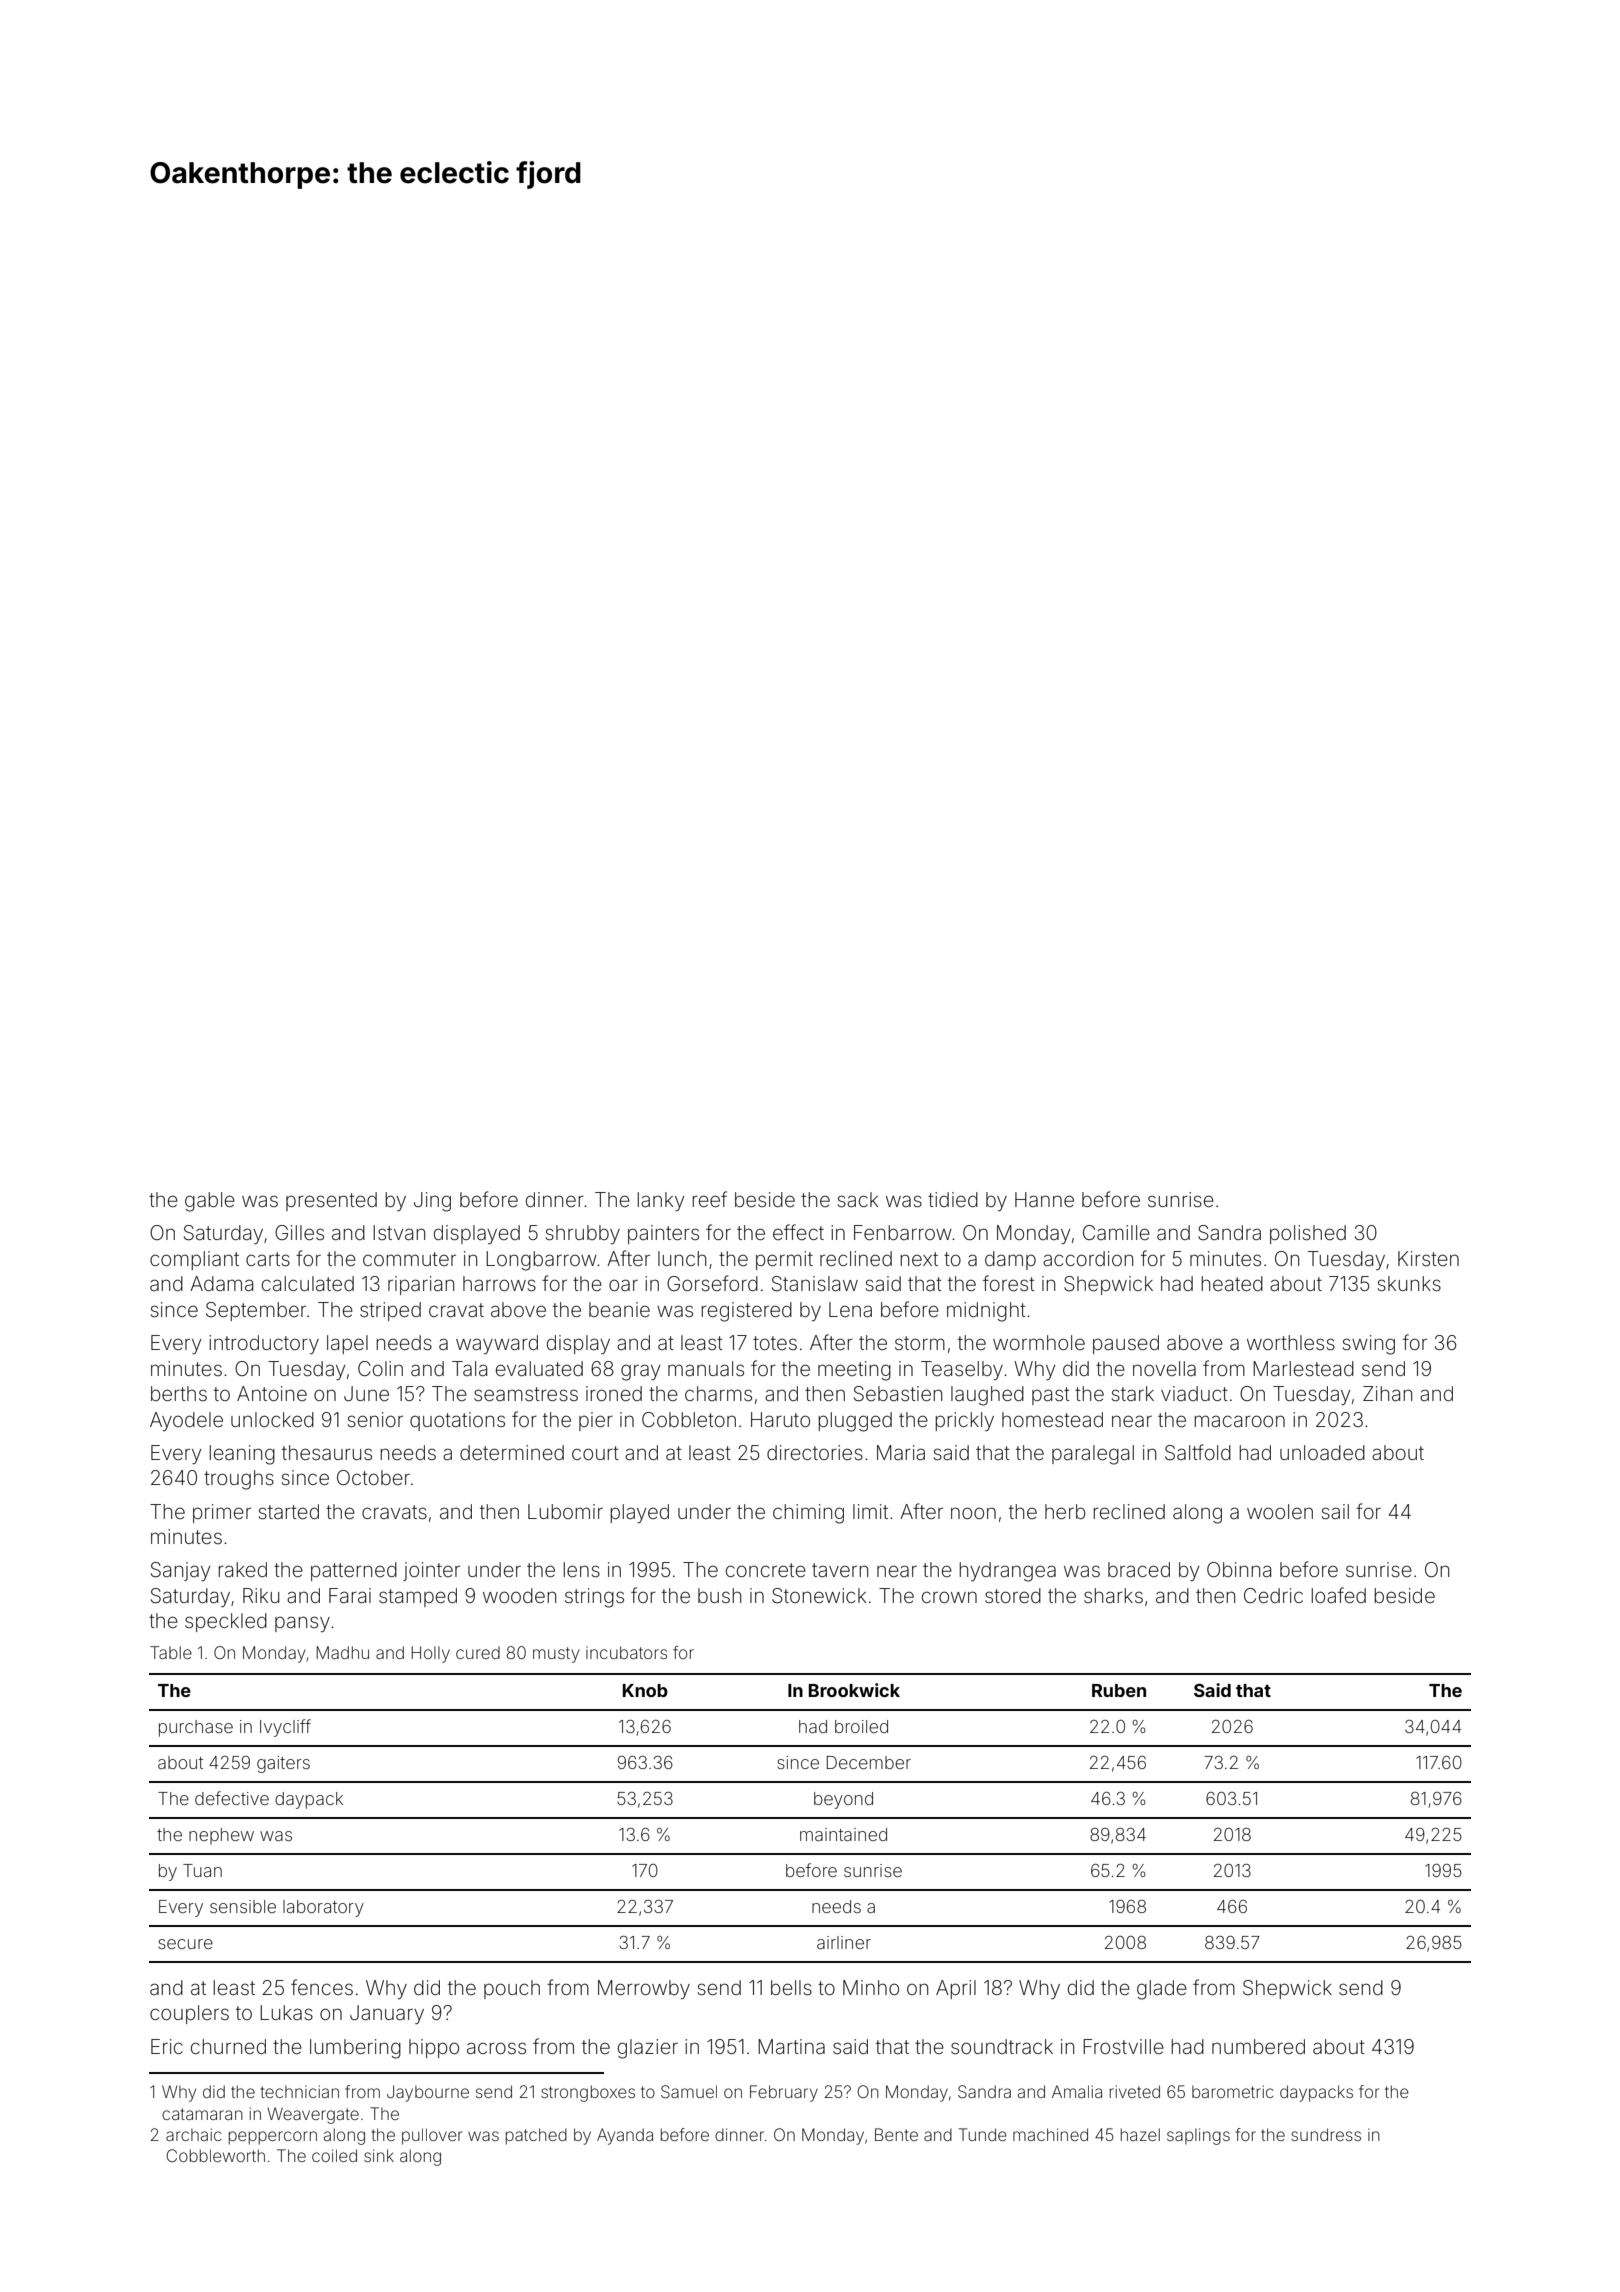  What do you see at coordinates (1409, 1283) in the screenshot?
I see `skunks` at bounding box center [1409, 1283].
